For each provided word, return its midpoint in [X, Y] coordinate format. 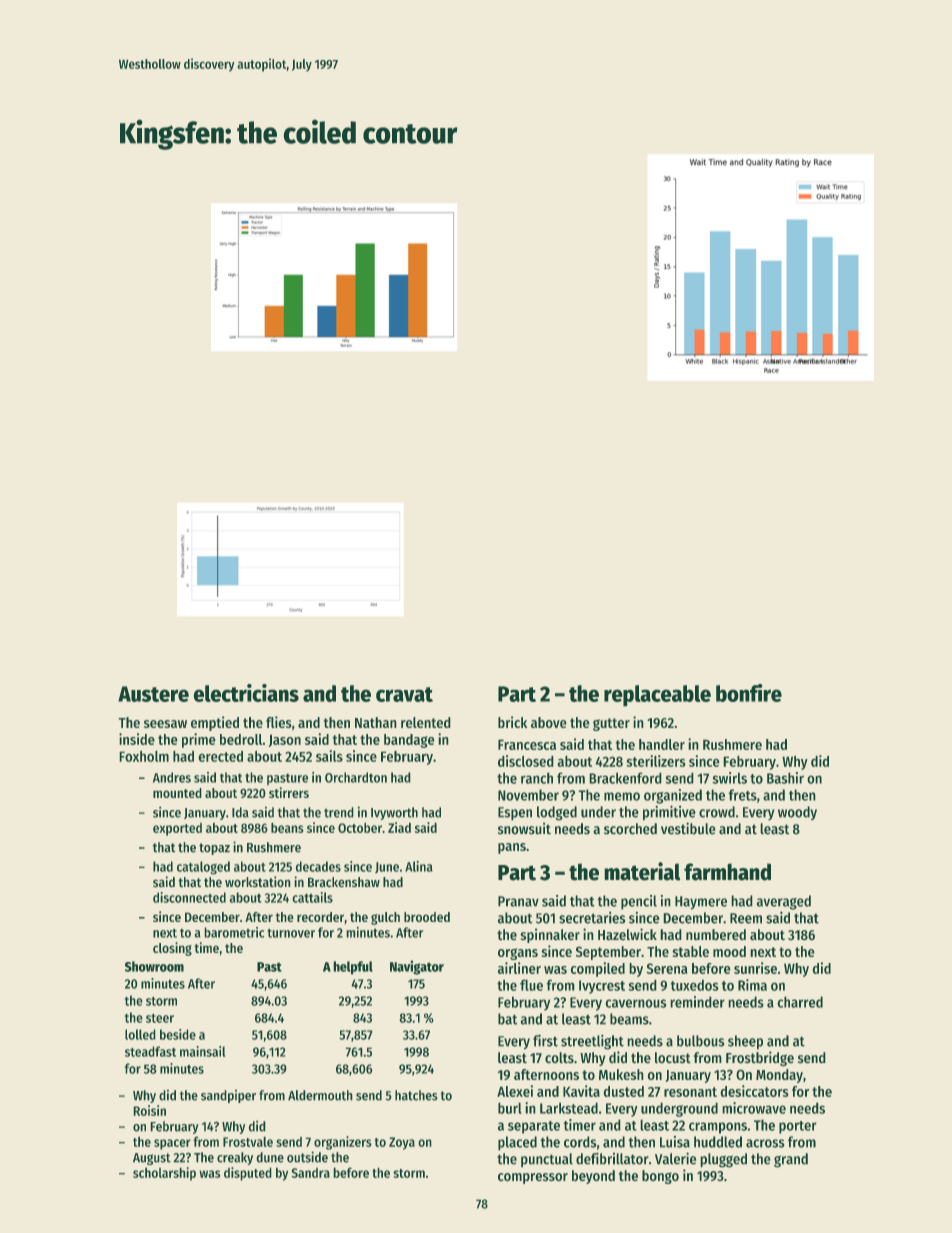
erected [220, 756]
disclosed [526, 761]
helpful [353, 968]
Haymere [701, 903]
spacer [172, 1144]
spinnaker [550, 935]
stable [690, 951]
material [642, 871]
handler [662, 744]
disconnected [189, 897]
